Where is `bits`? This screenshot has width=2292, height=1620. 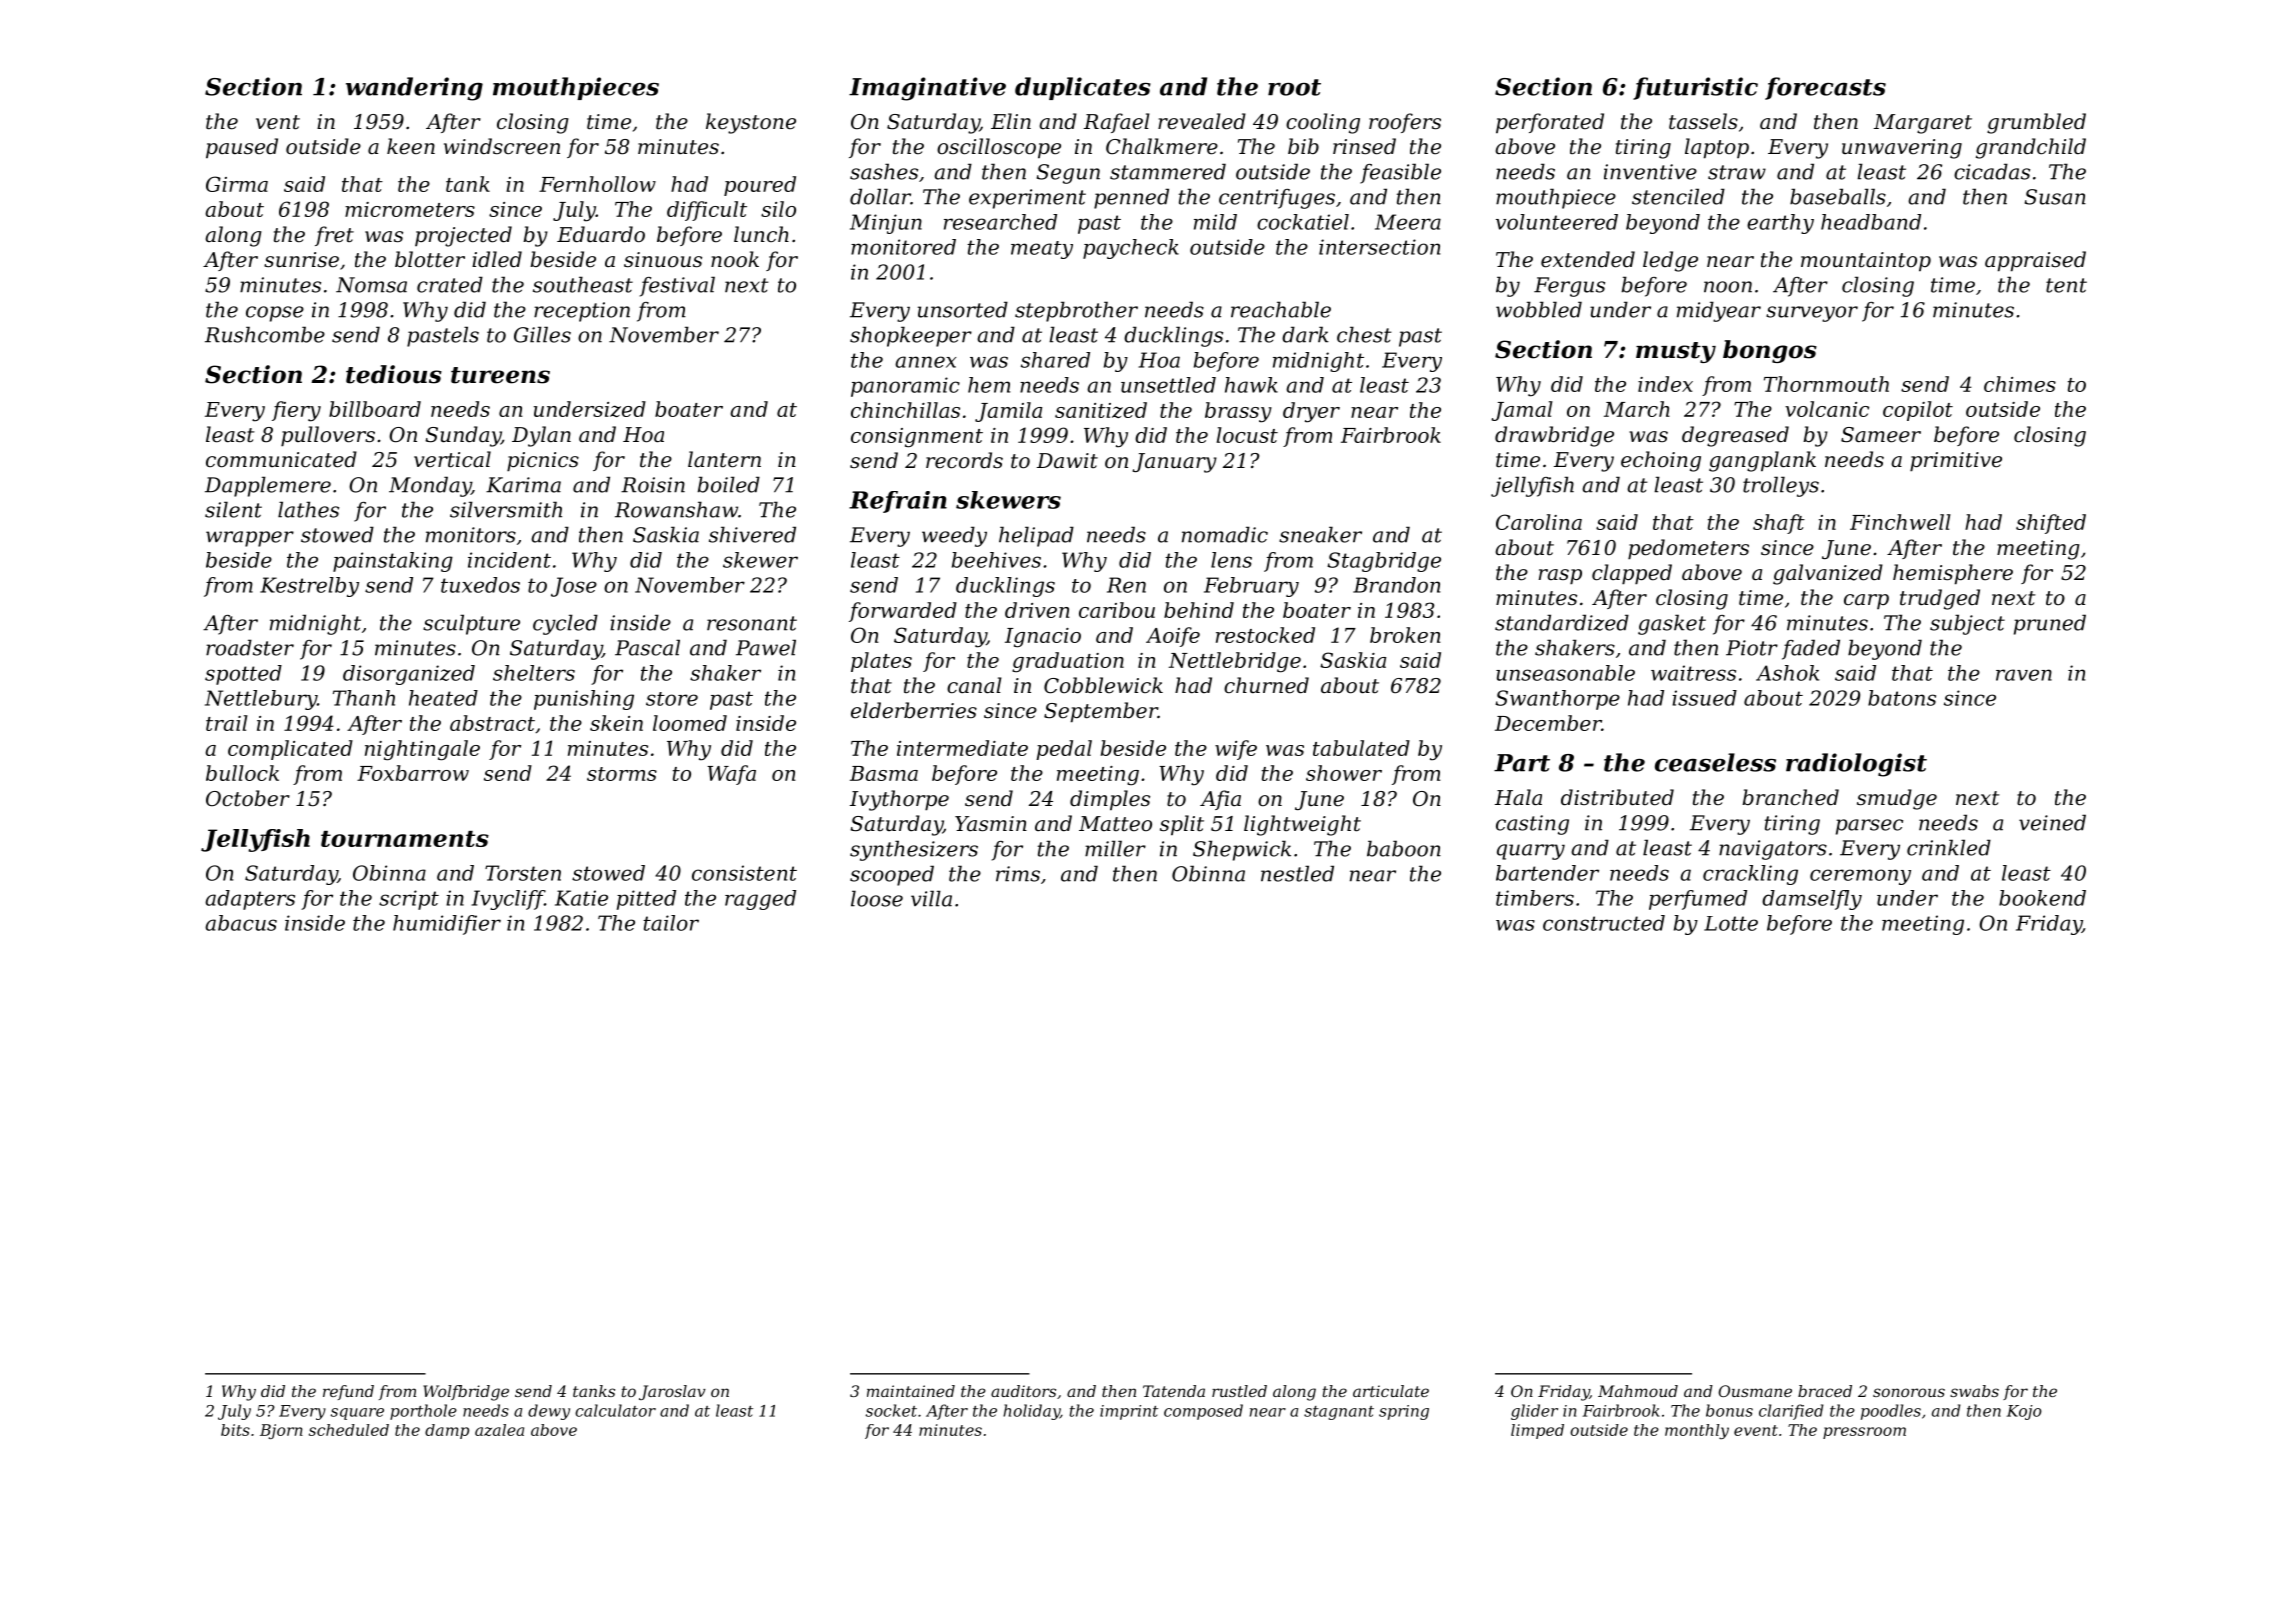
bits is located at coordinates (235, 1430).
